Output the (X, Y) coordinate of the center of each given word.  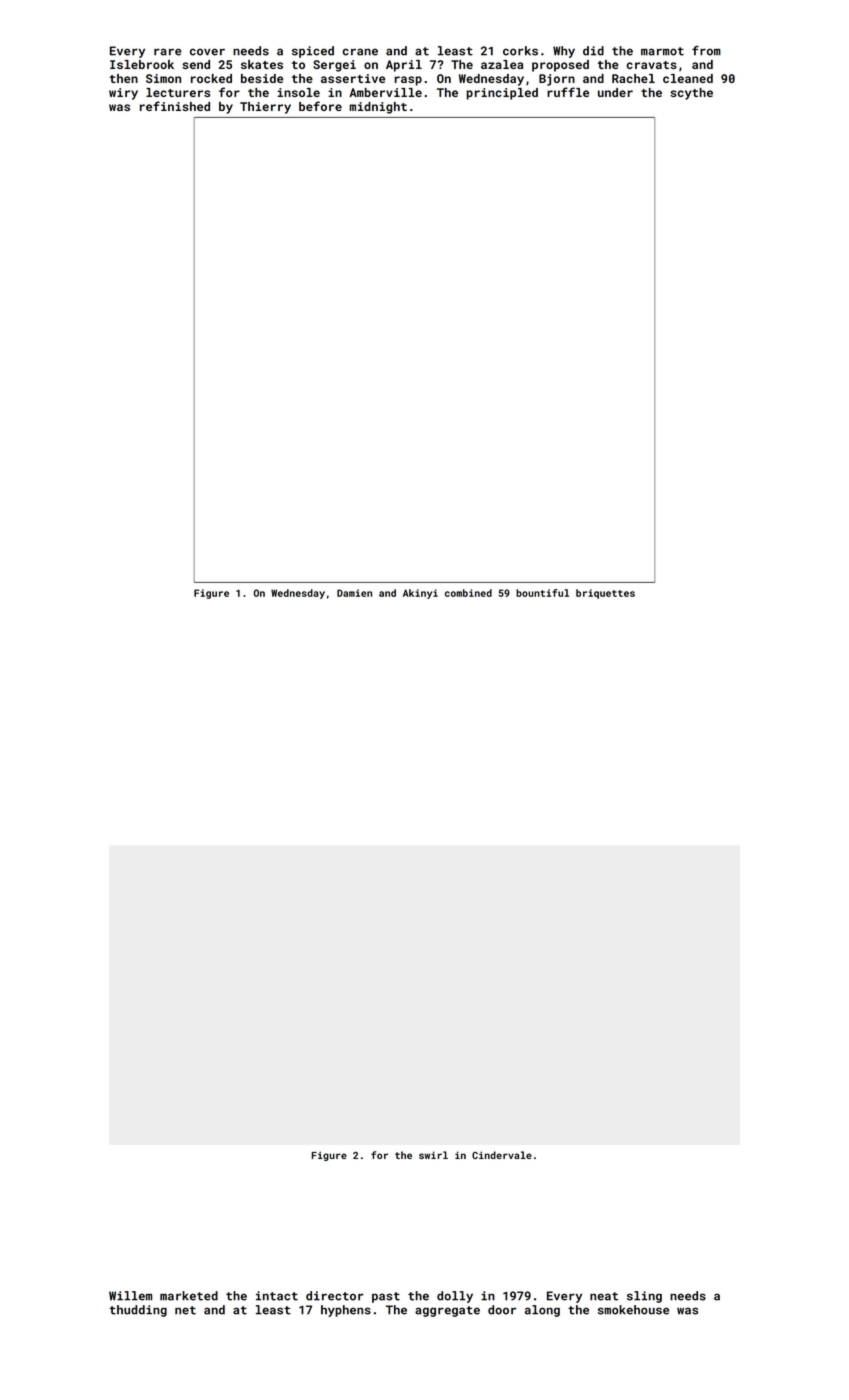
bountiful (542, 593)
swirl (433, 1155)
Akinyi (420, 594)
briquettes (605, 594)
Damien (354, 593)
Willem (130, 1296)
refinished (175, 106)
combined (468, 593)
